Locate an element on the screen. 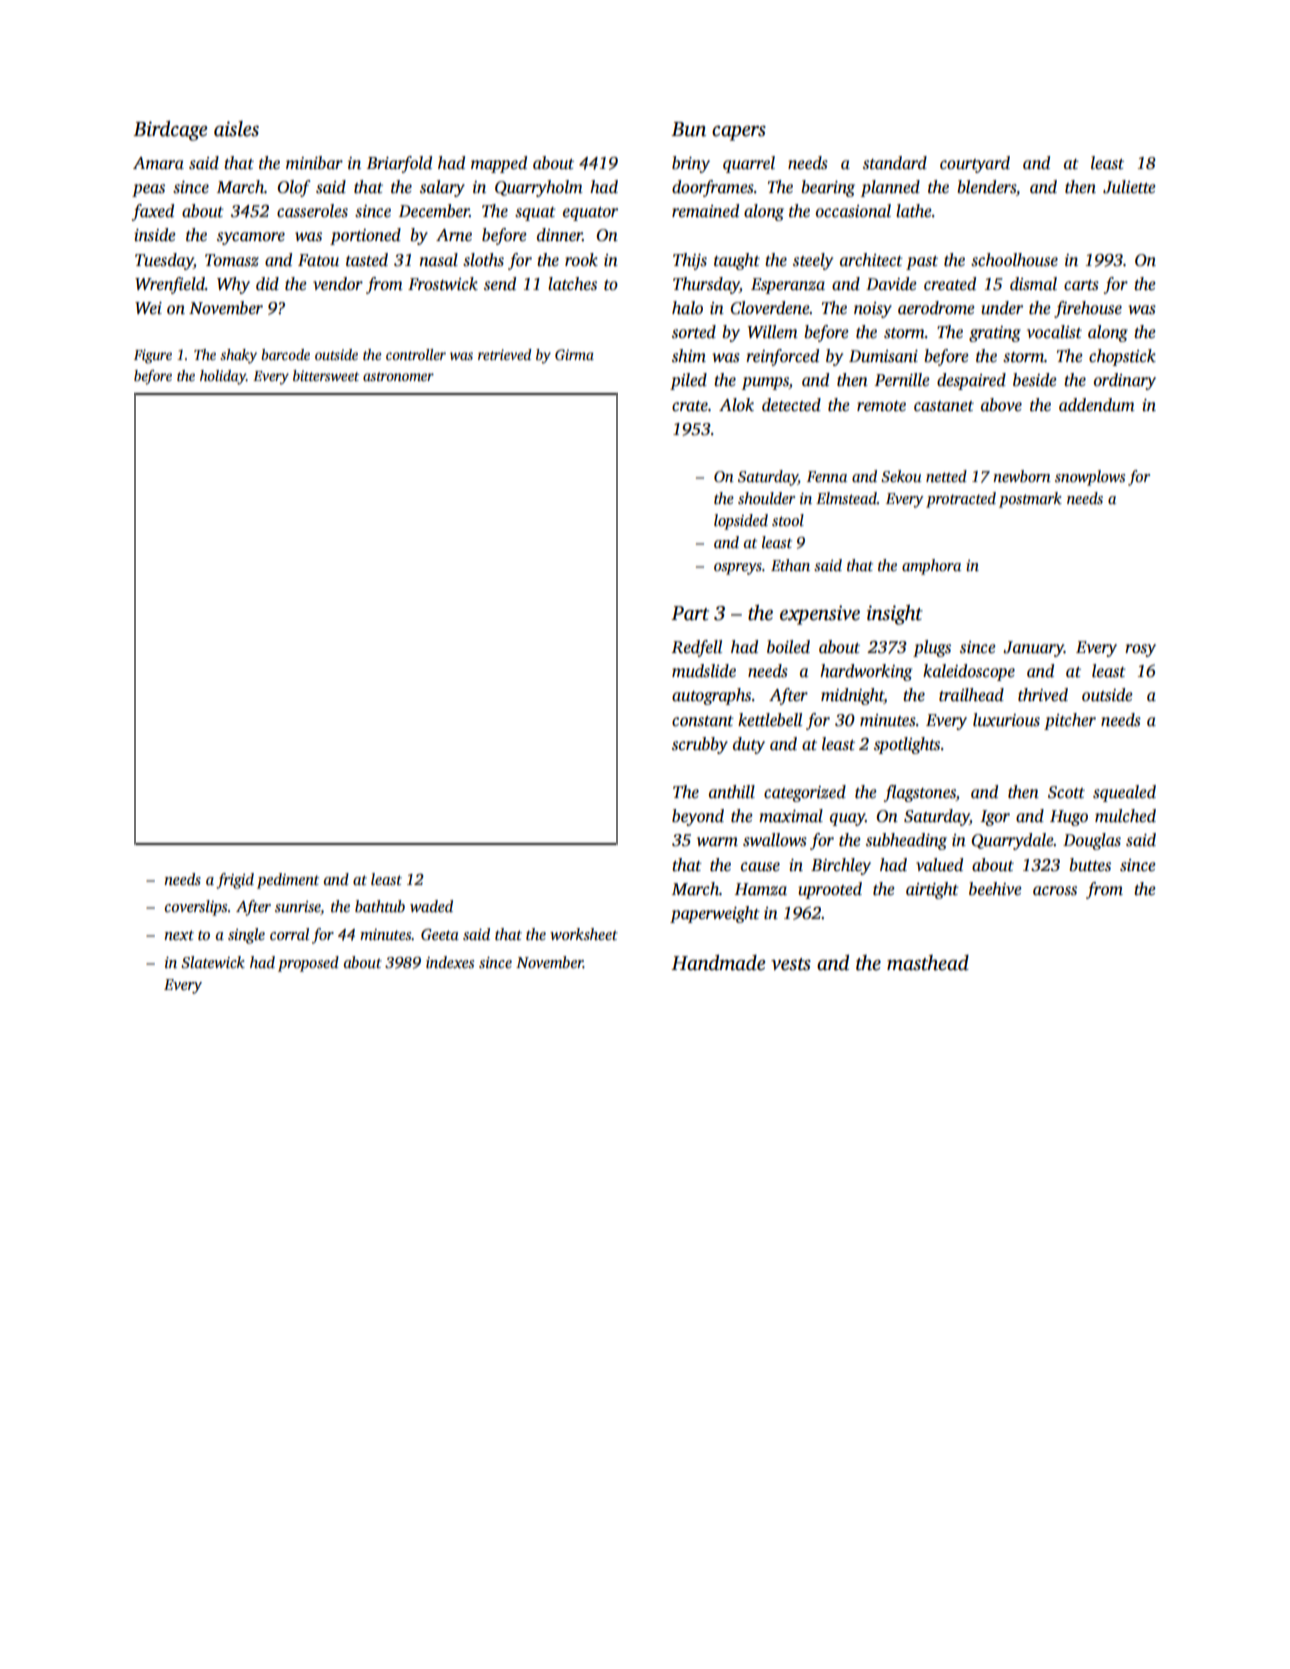 Image resolution: width=1290 pixels, height=1669 pixels. stool is located at coordinates (788, 520).
